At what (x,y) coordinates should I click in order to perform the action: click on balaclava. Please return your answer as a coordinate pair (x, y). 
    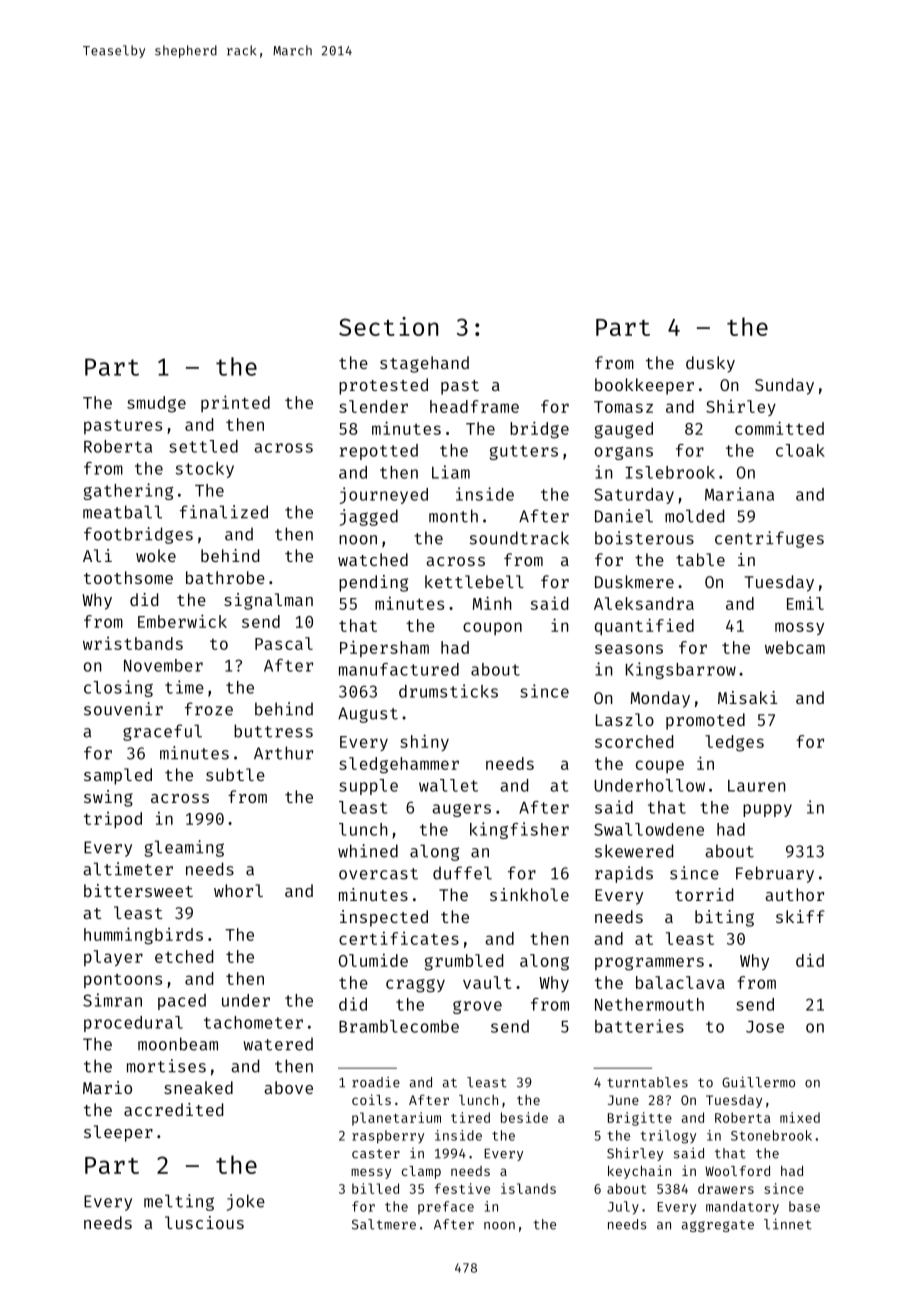
    Looking at the image, I should click on (680, 982).
